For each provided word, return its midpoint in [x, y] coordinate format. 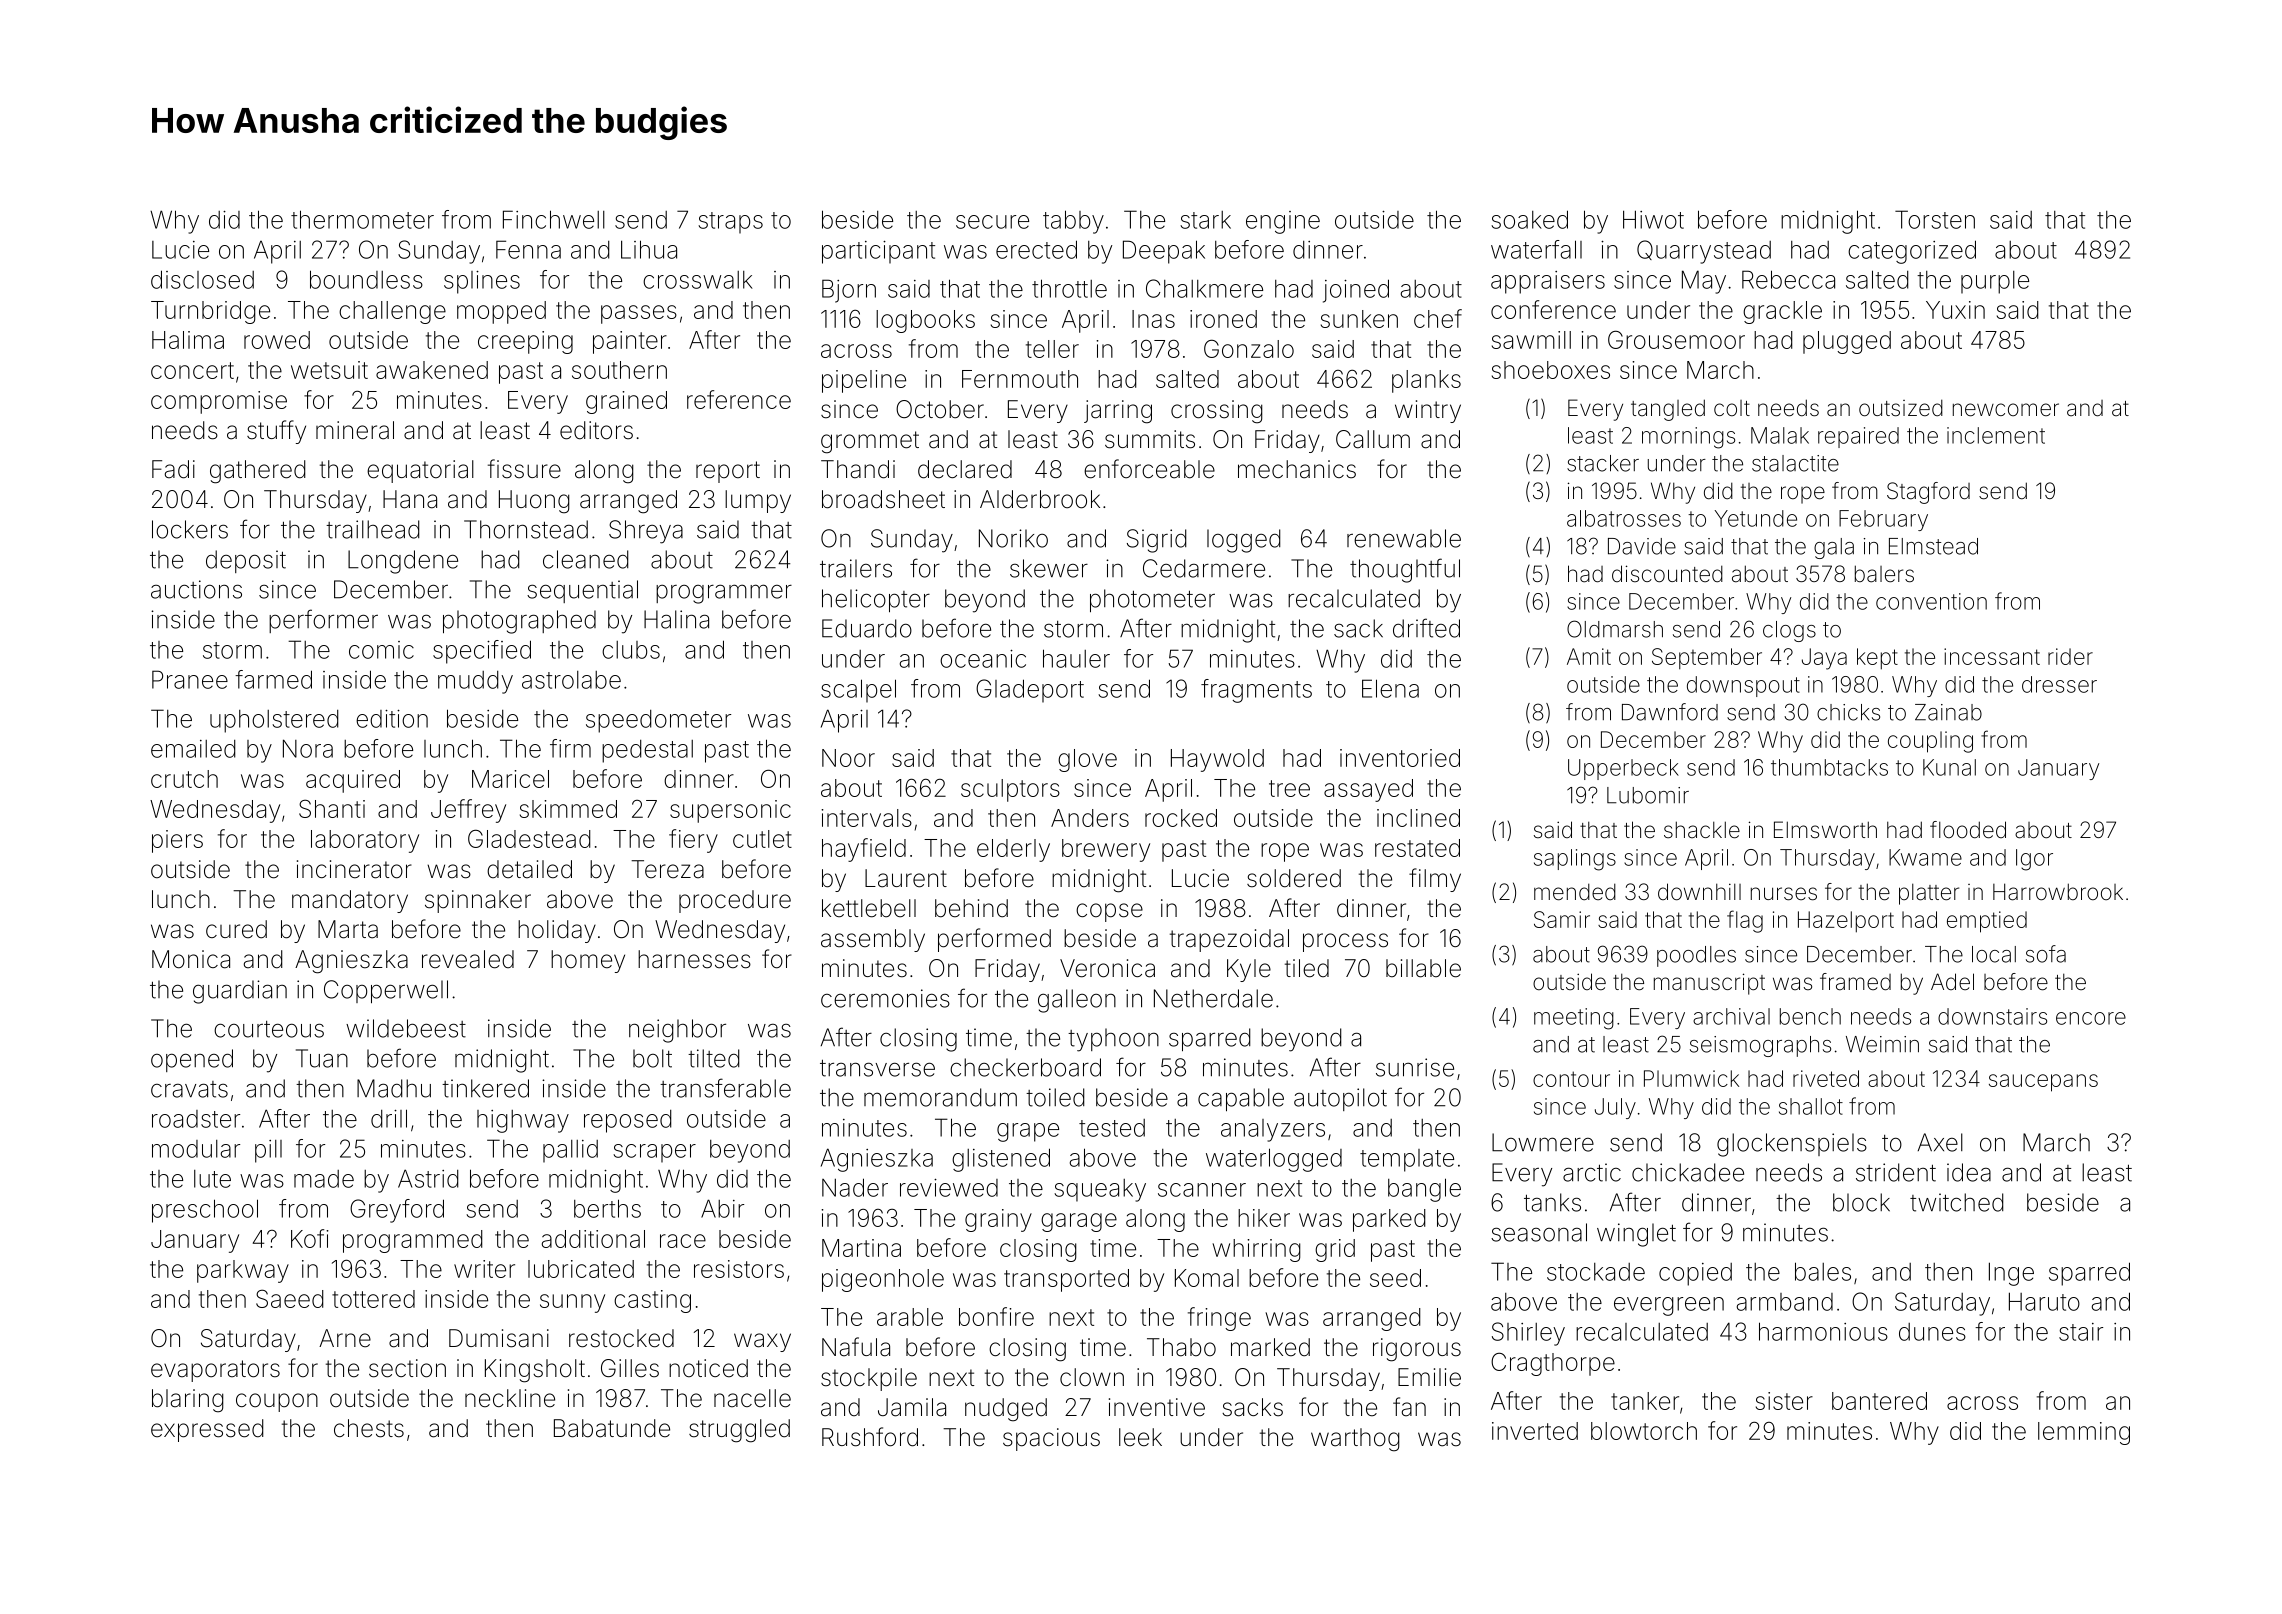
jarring [1118, 412]
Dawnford [1670, 712]
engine [1283, 222]
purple [1995, 282]
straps [730, 223]
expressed [207, 1430]
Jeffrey [468, 811]
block [1861, 1202]
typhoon [1113, 1040]
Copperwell [386, 991]
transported [1066, 1280]
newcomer [2006, 410]
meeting [1574, 1019]
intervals [866, 818]
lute [212, 1179]
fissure [524, 469]
